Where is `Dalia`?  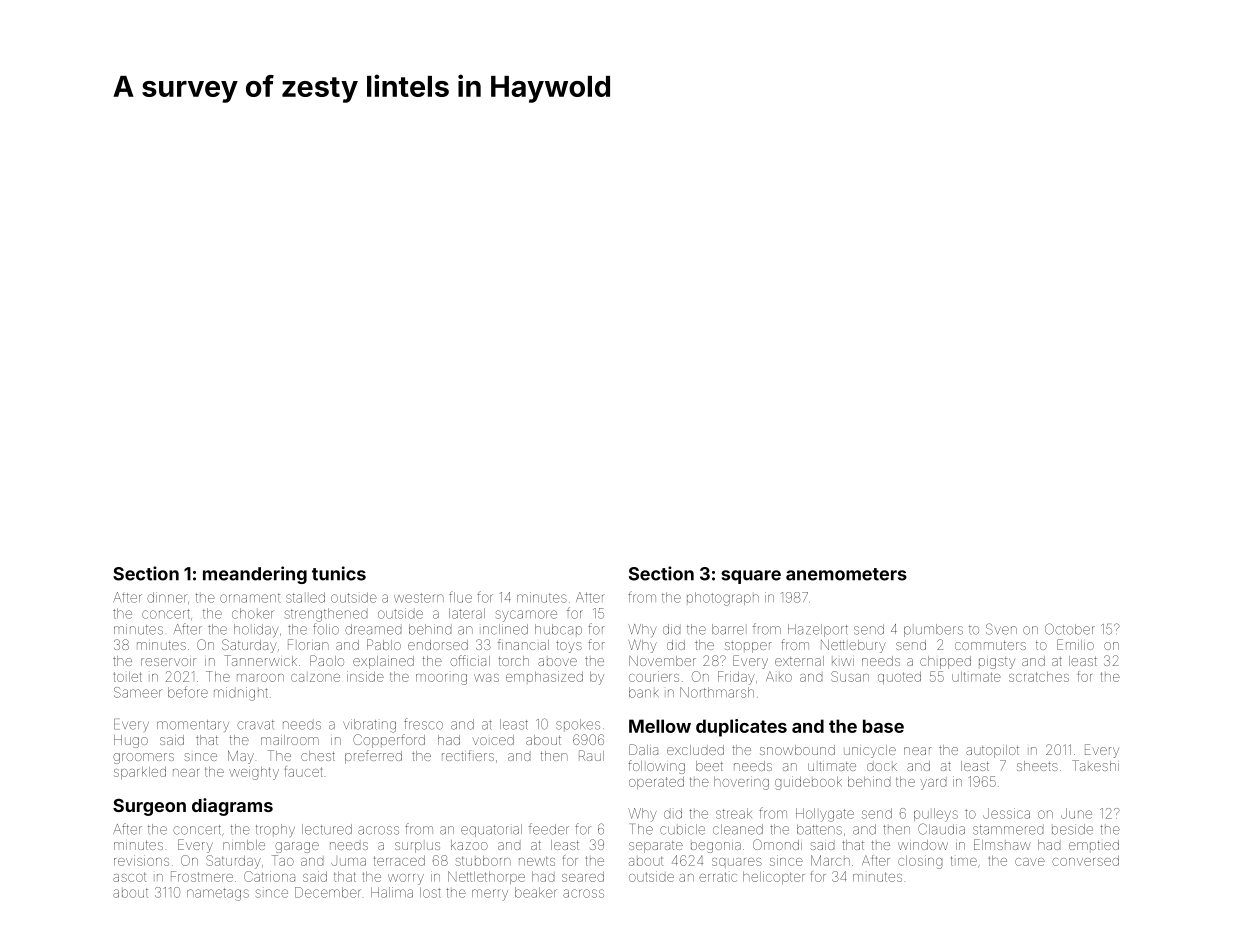 Dalia is located at coordinates (643, 749).
